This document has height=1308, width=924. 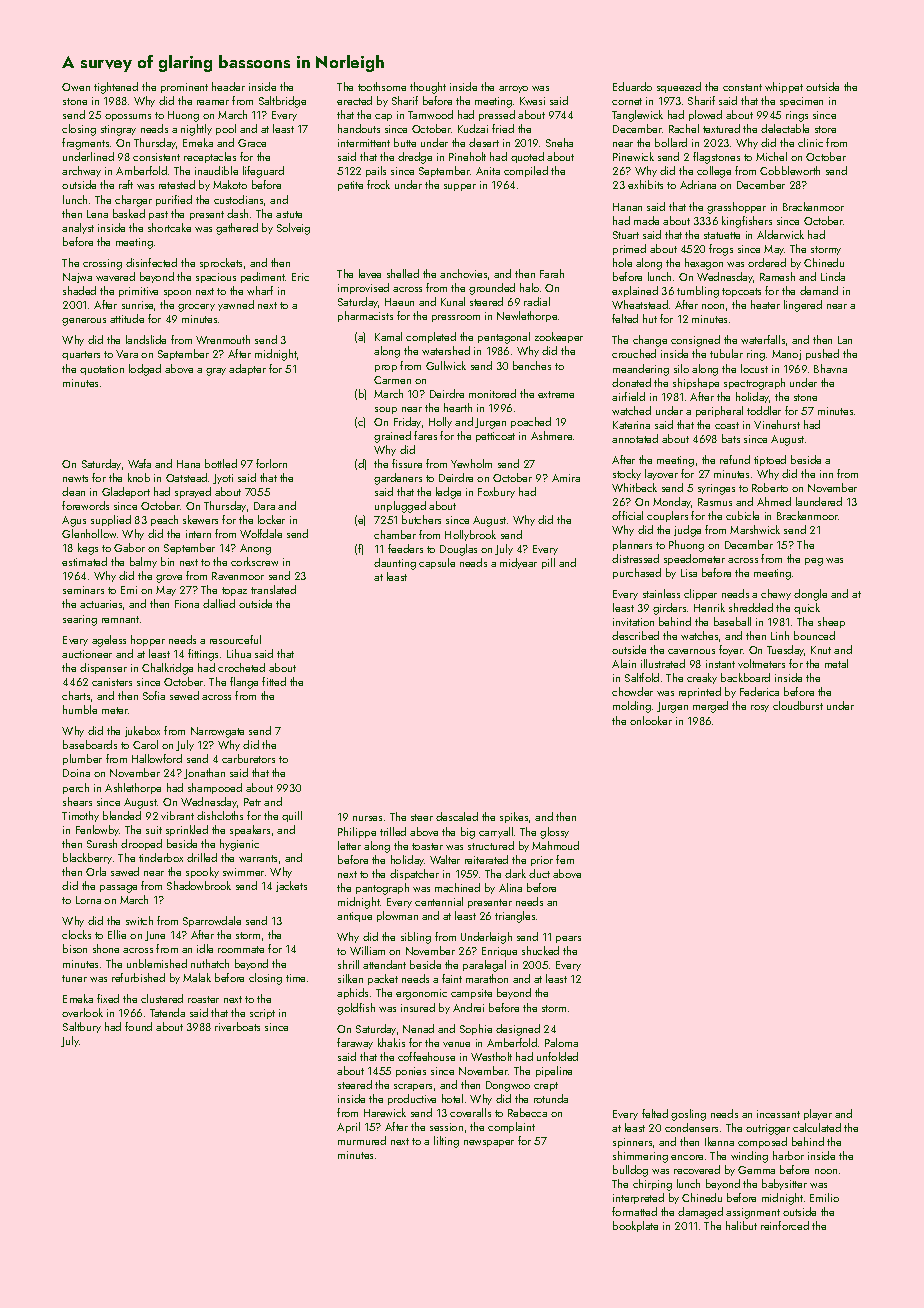 I want to click on completed, so click(x=431, y=337).
